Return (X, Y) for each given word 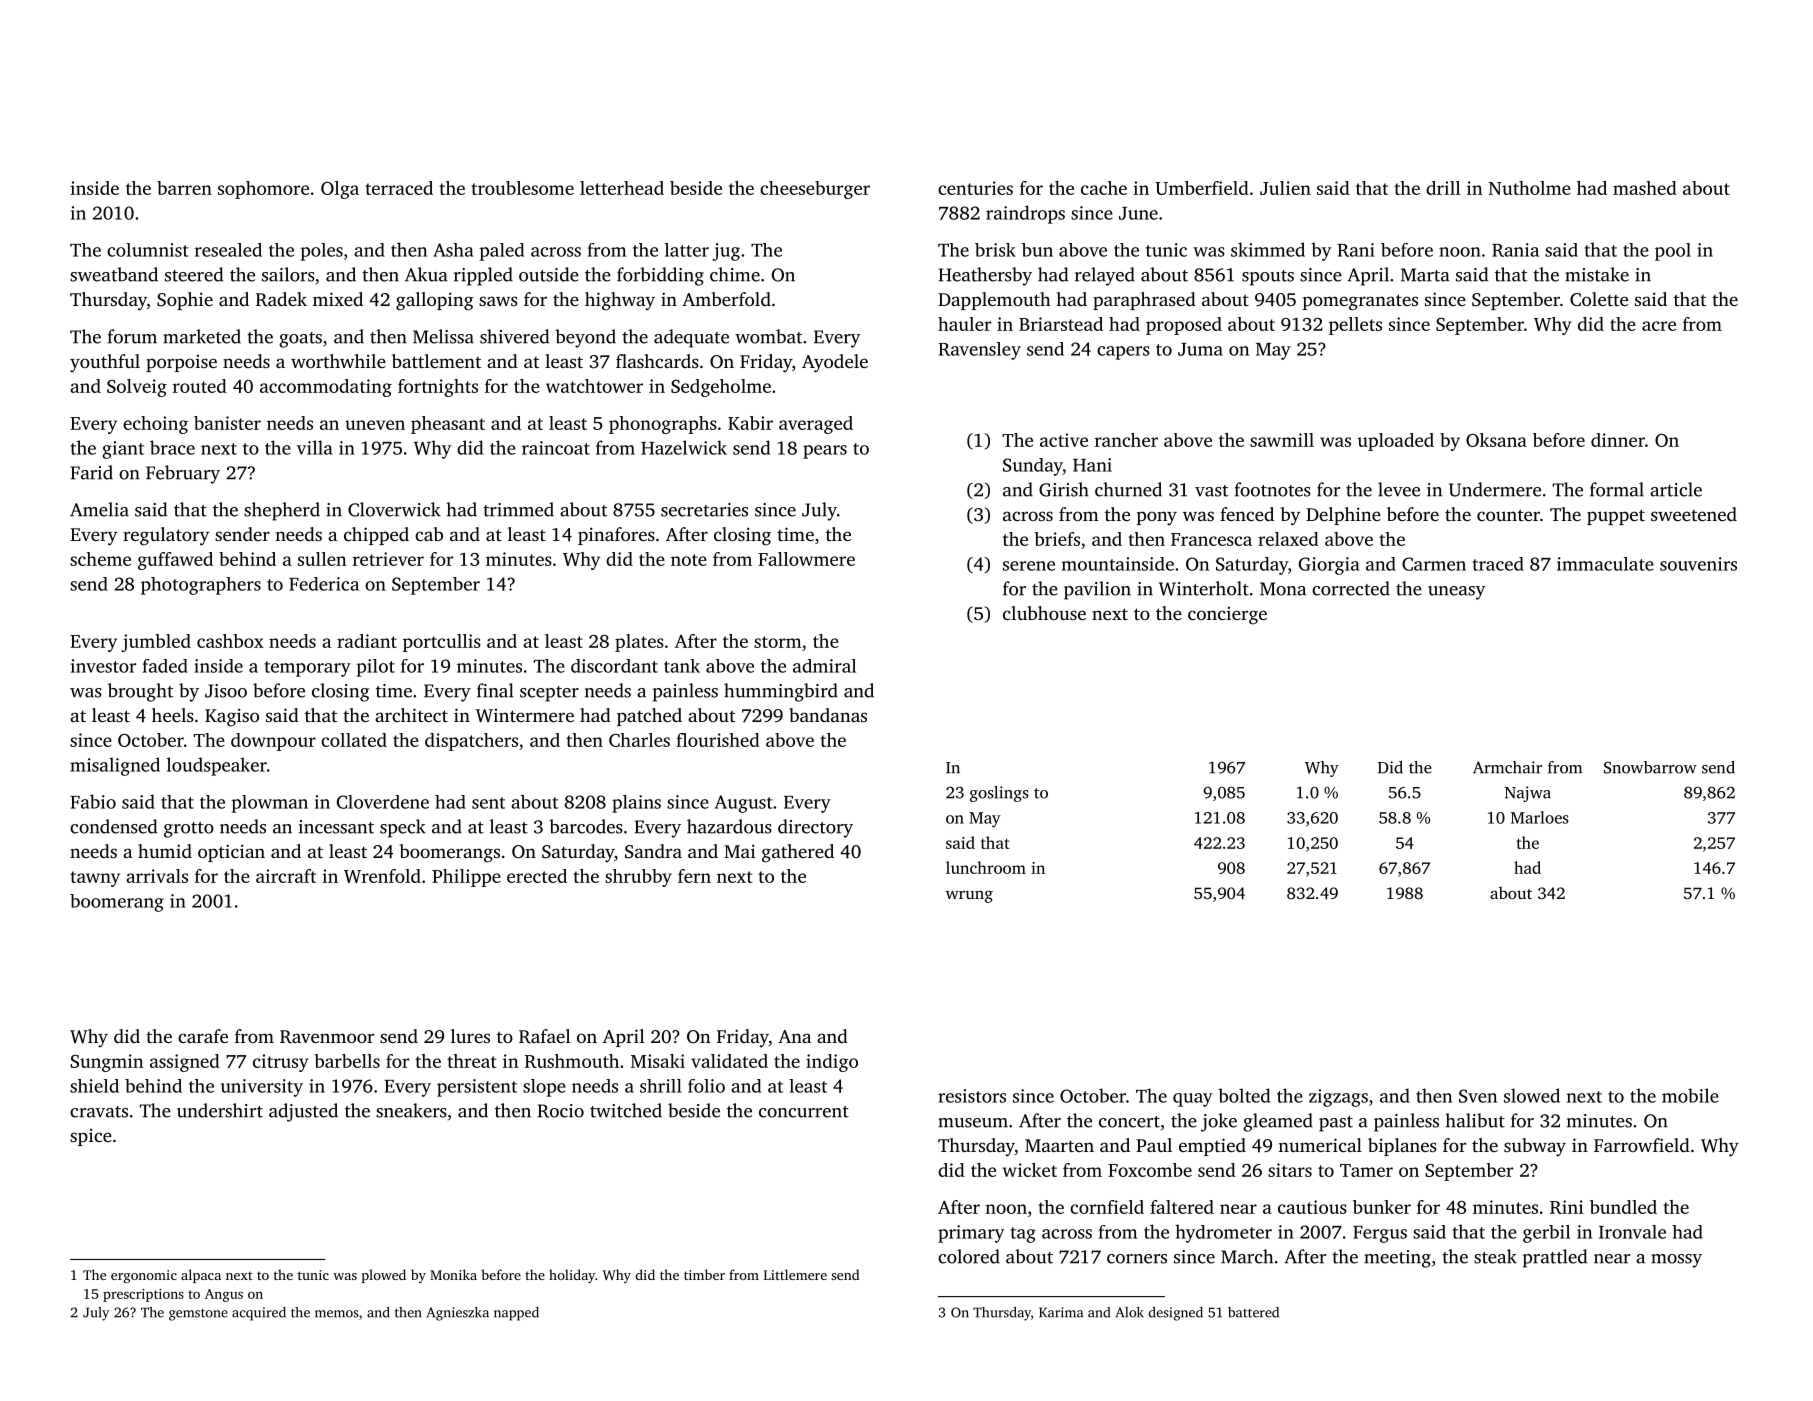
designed (1176, 1314)
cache (1104, 188)
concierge (1227, 616)
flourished (718, 740)
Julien (1285, 188)
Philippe (466, 878)
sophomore (263, 190)
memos (337, 1314)
